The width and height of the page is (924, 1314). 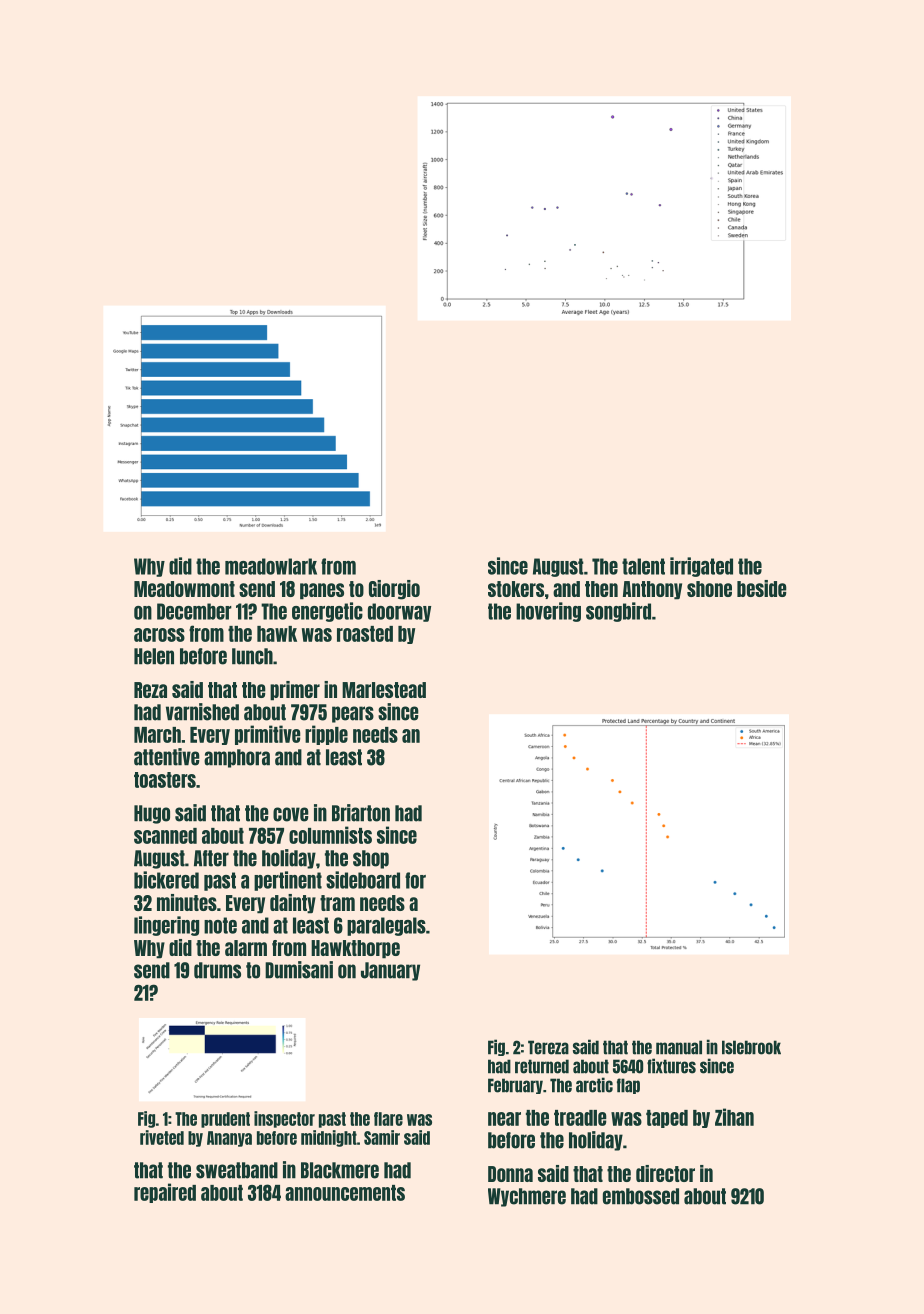 What do you see at coordinates (384, 690) in the page?
I see `Marlestead` at bounding box center [384, 690].
